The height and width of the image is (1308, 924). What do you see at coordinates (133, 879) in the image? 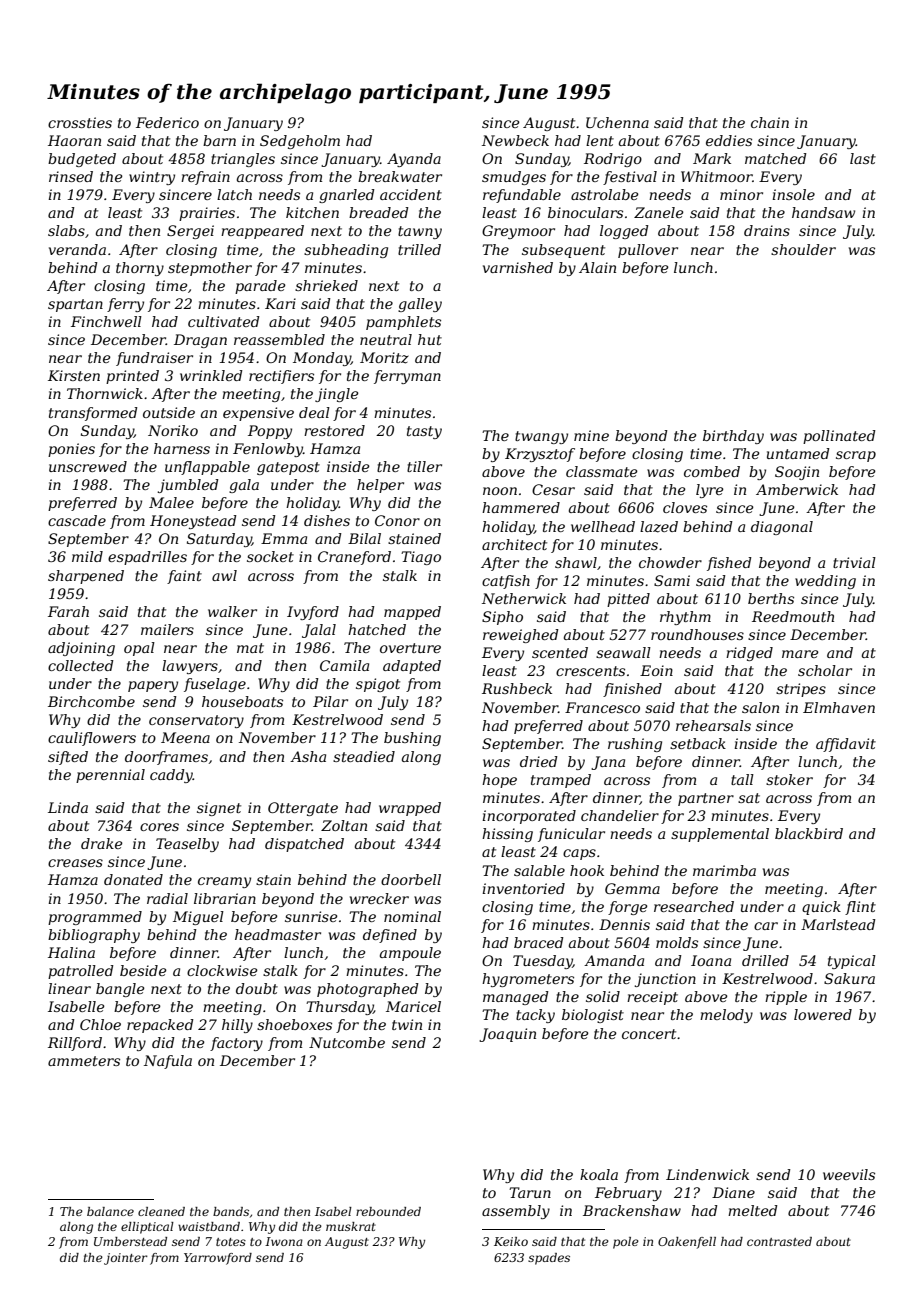
I see `donated` at bounding box center [133, 879].
